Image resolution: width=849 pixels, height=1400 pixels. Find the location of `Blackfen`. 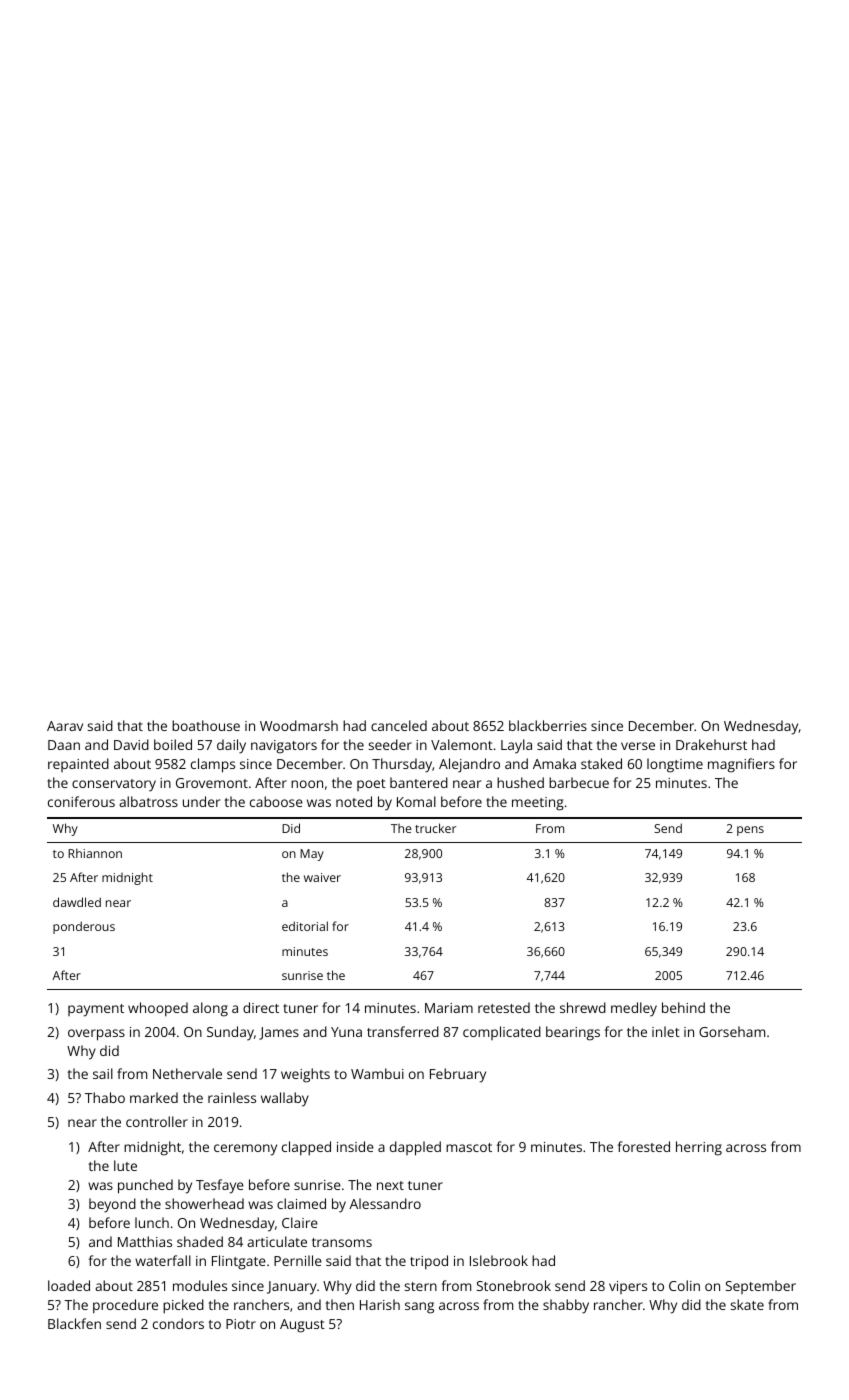

Blackfen is located at coordinates (74, 1323).
